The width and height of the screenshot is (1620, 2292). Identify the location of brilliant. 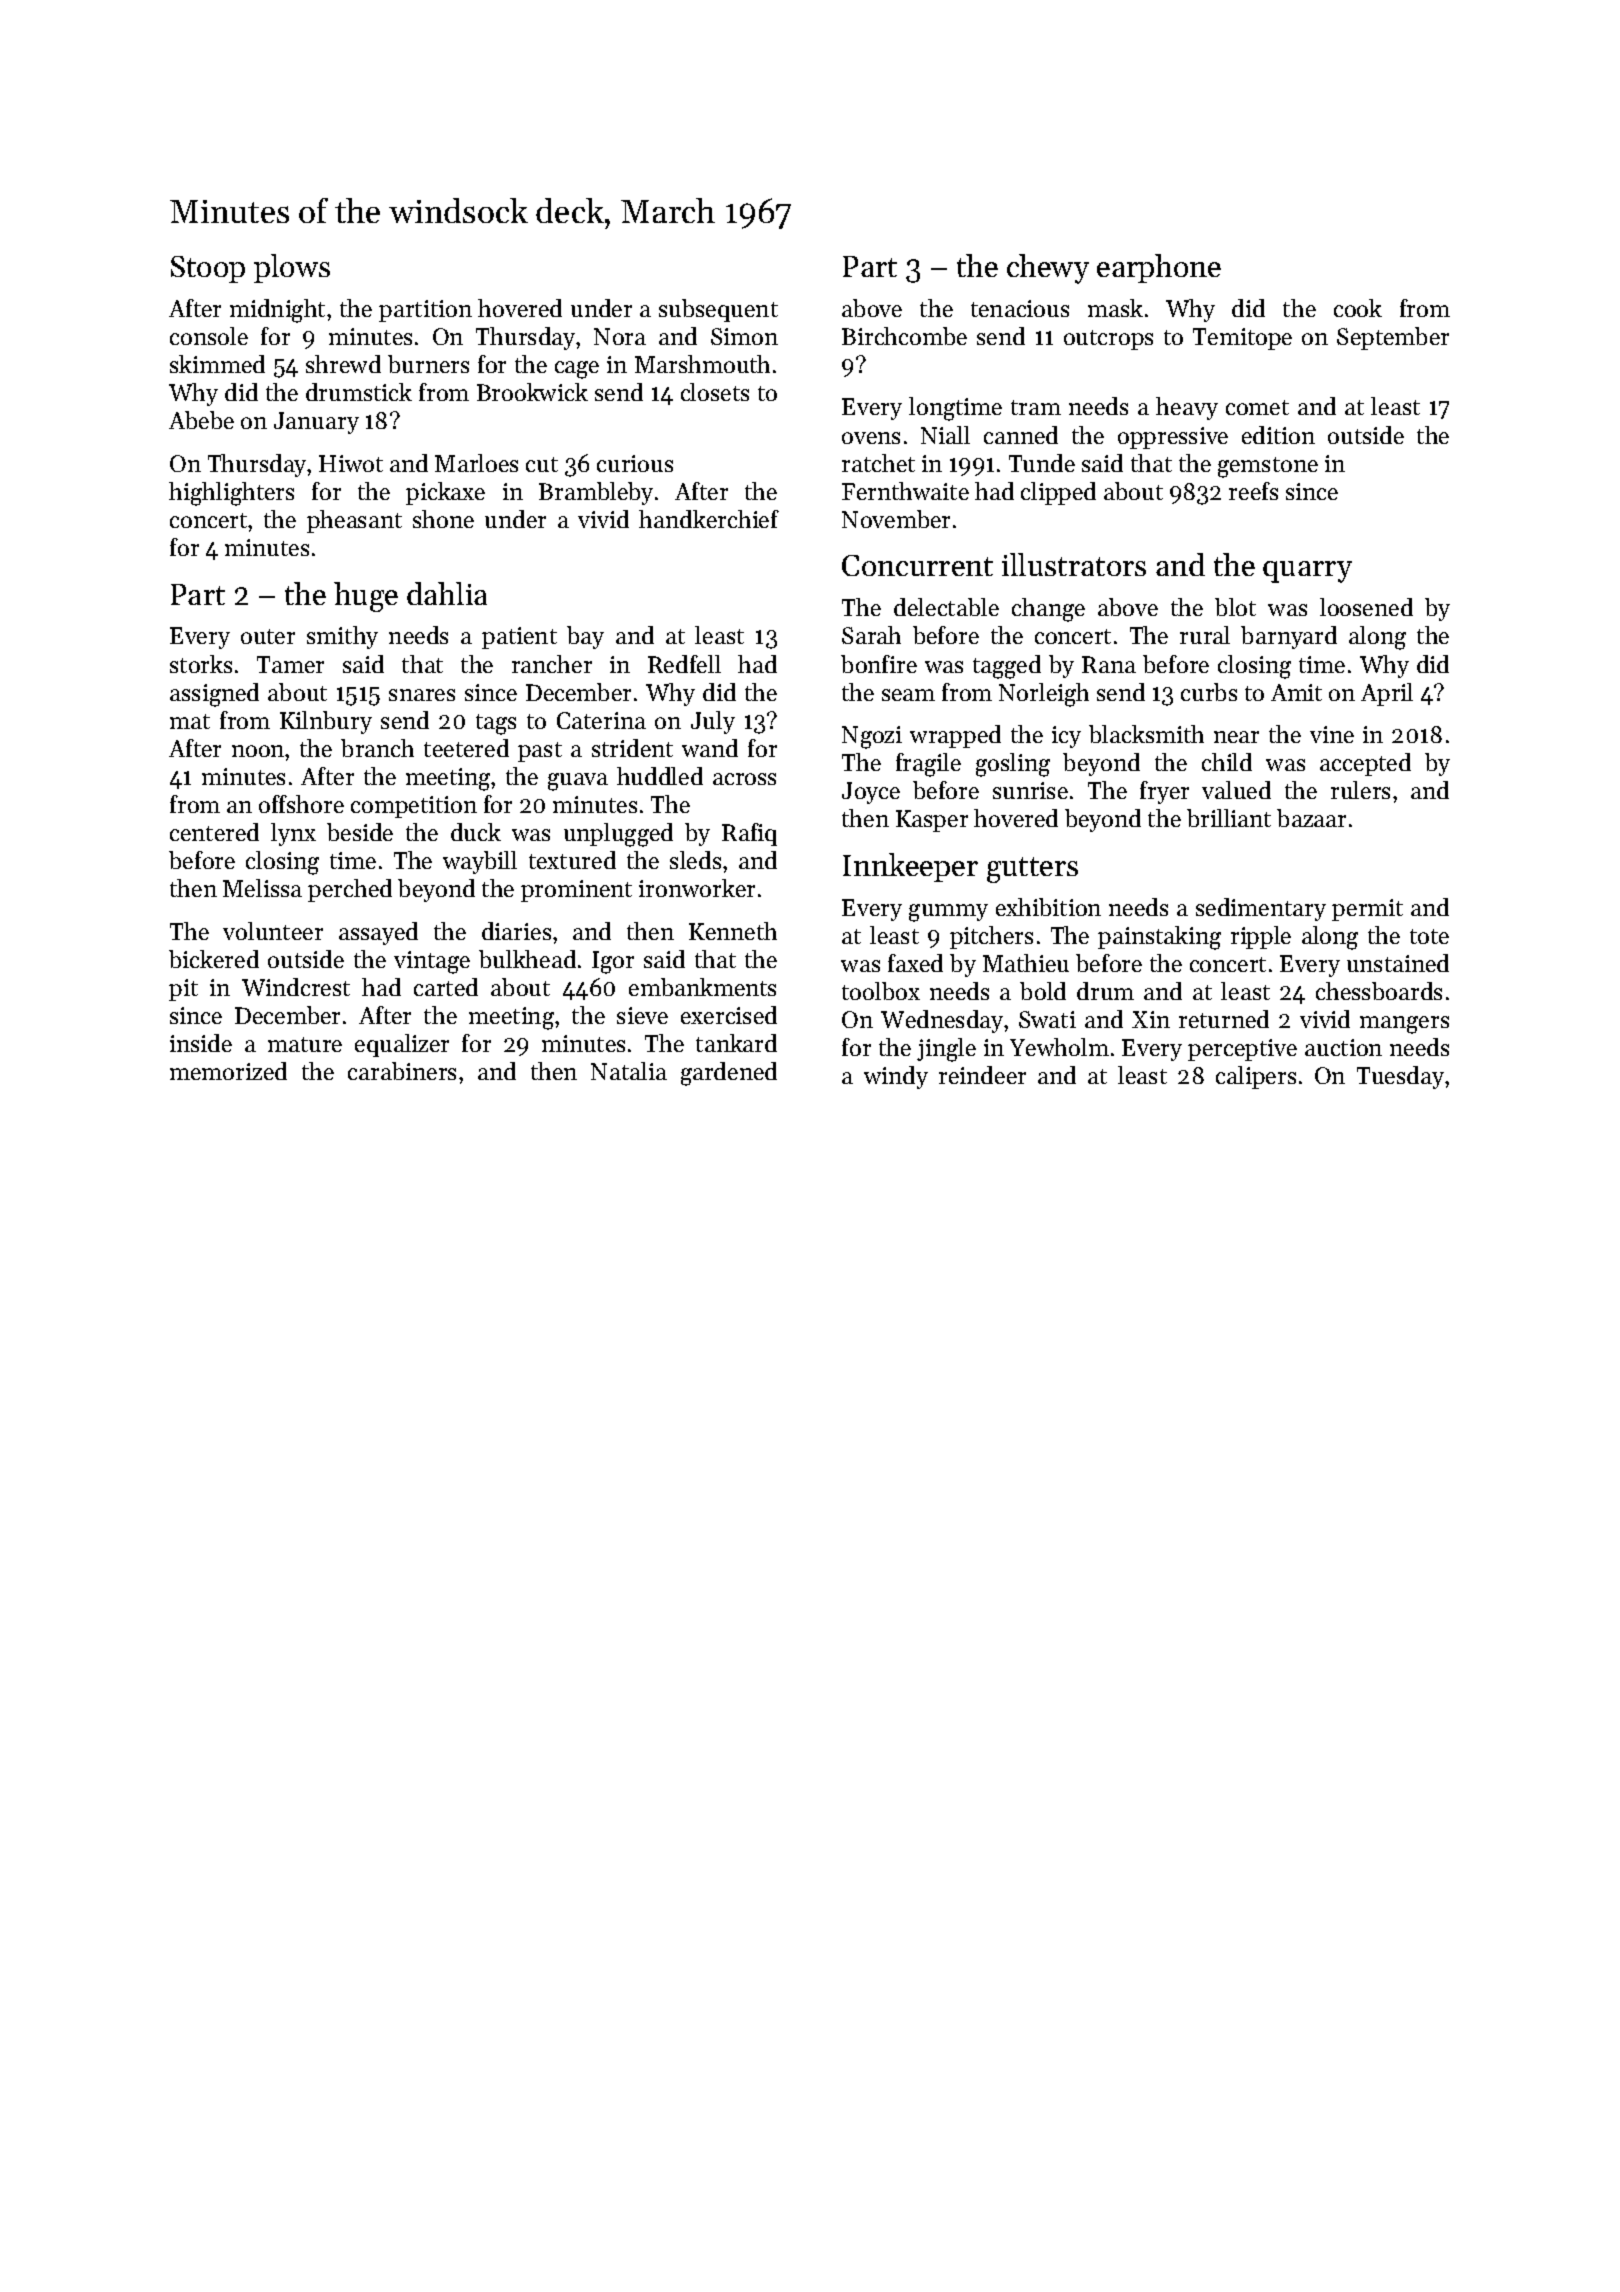
(1229, 818).
